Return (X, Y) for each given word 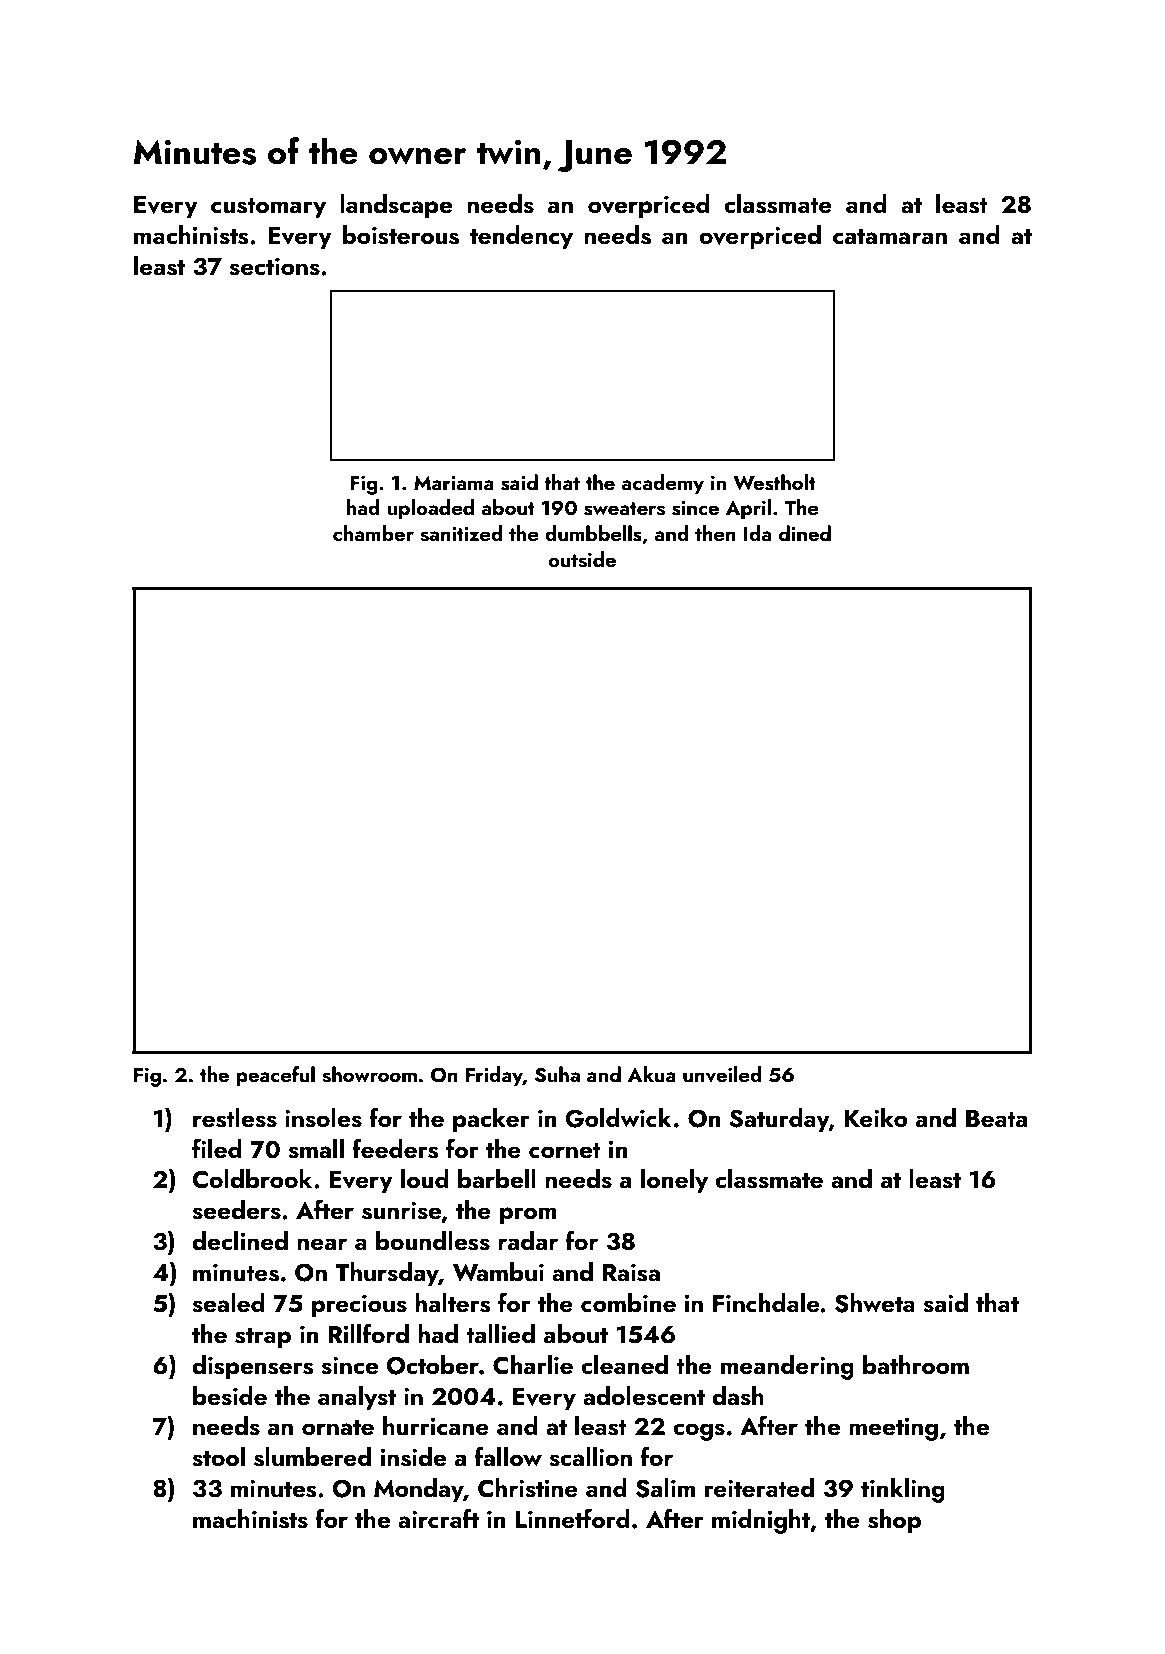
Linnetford (572, 1518)
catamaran (890, 237)
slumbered (312, 1457)
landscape (396, 206)
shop (894, 1521)
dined (805, 533)
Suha (557, 1074)
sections (274, 266)
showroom (369, 1074)
